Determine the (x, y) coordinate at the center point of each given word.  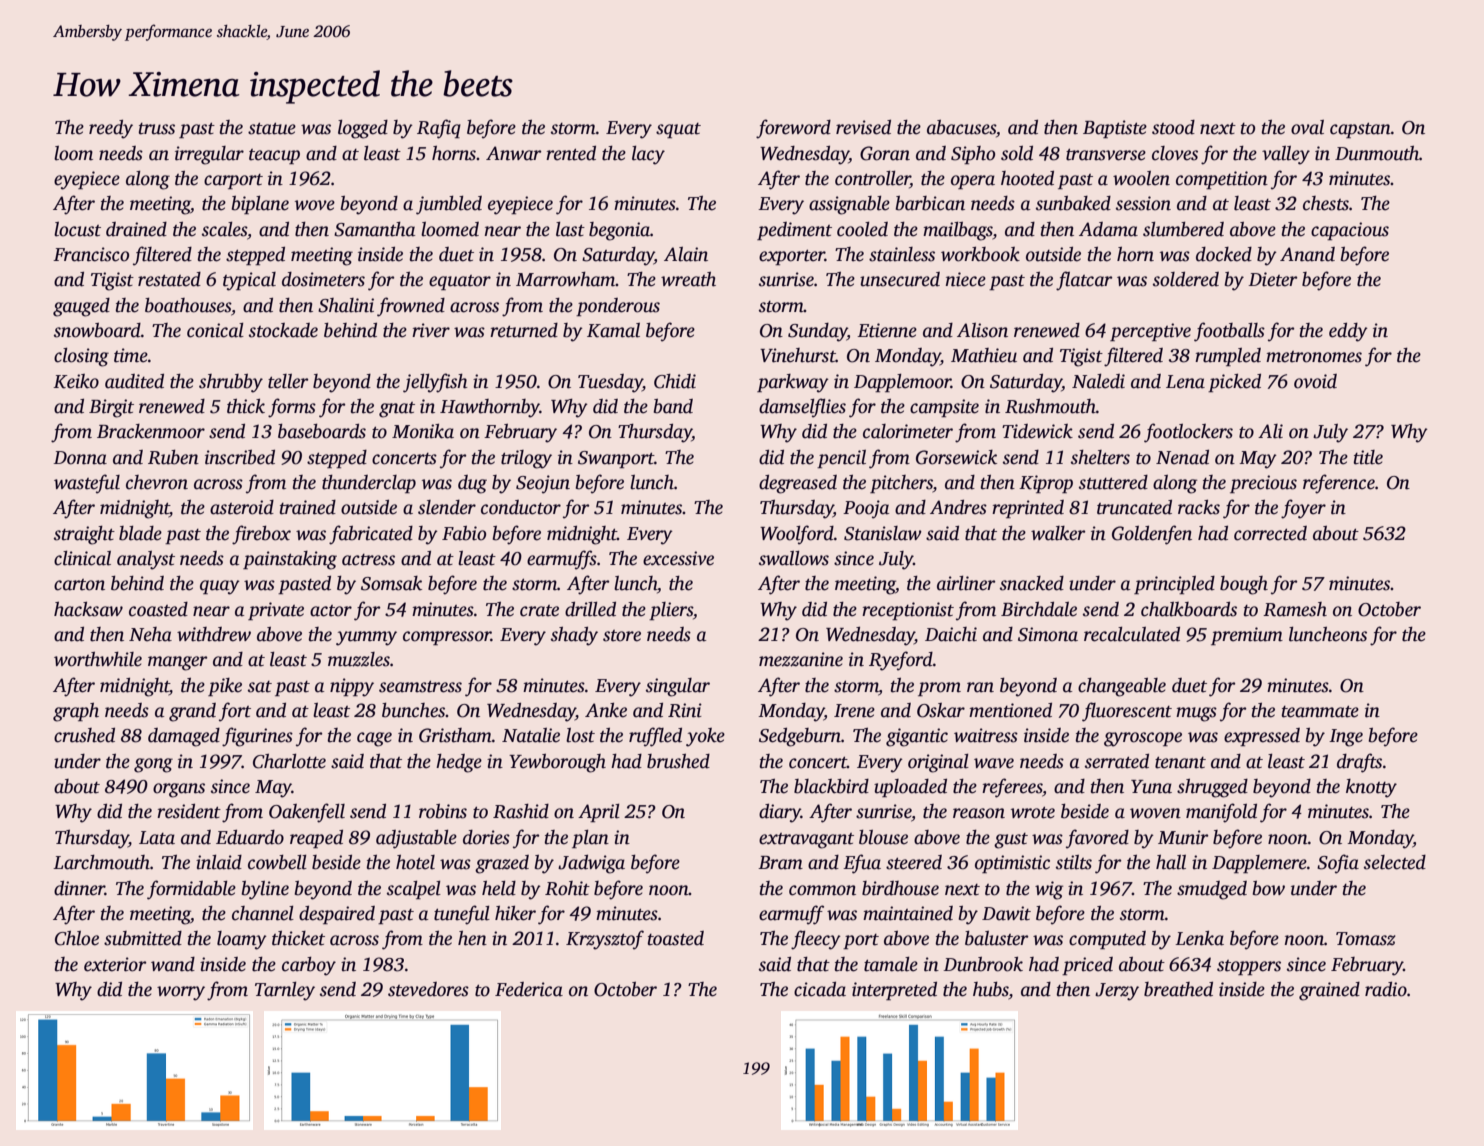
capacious (1350, 231)
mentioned (1010, 710)
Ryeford (901, 661)
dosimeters (323, 279)
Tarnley (285, 991)
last (570, 229)
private (276, 611)
